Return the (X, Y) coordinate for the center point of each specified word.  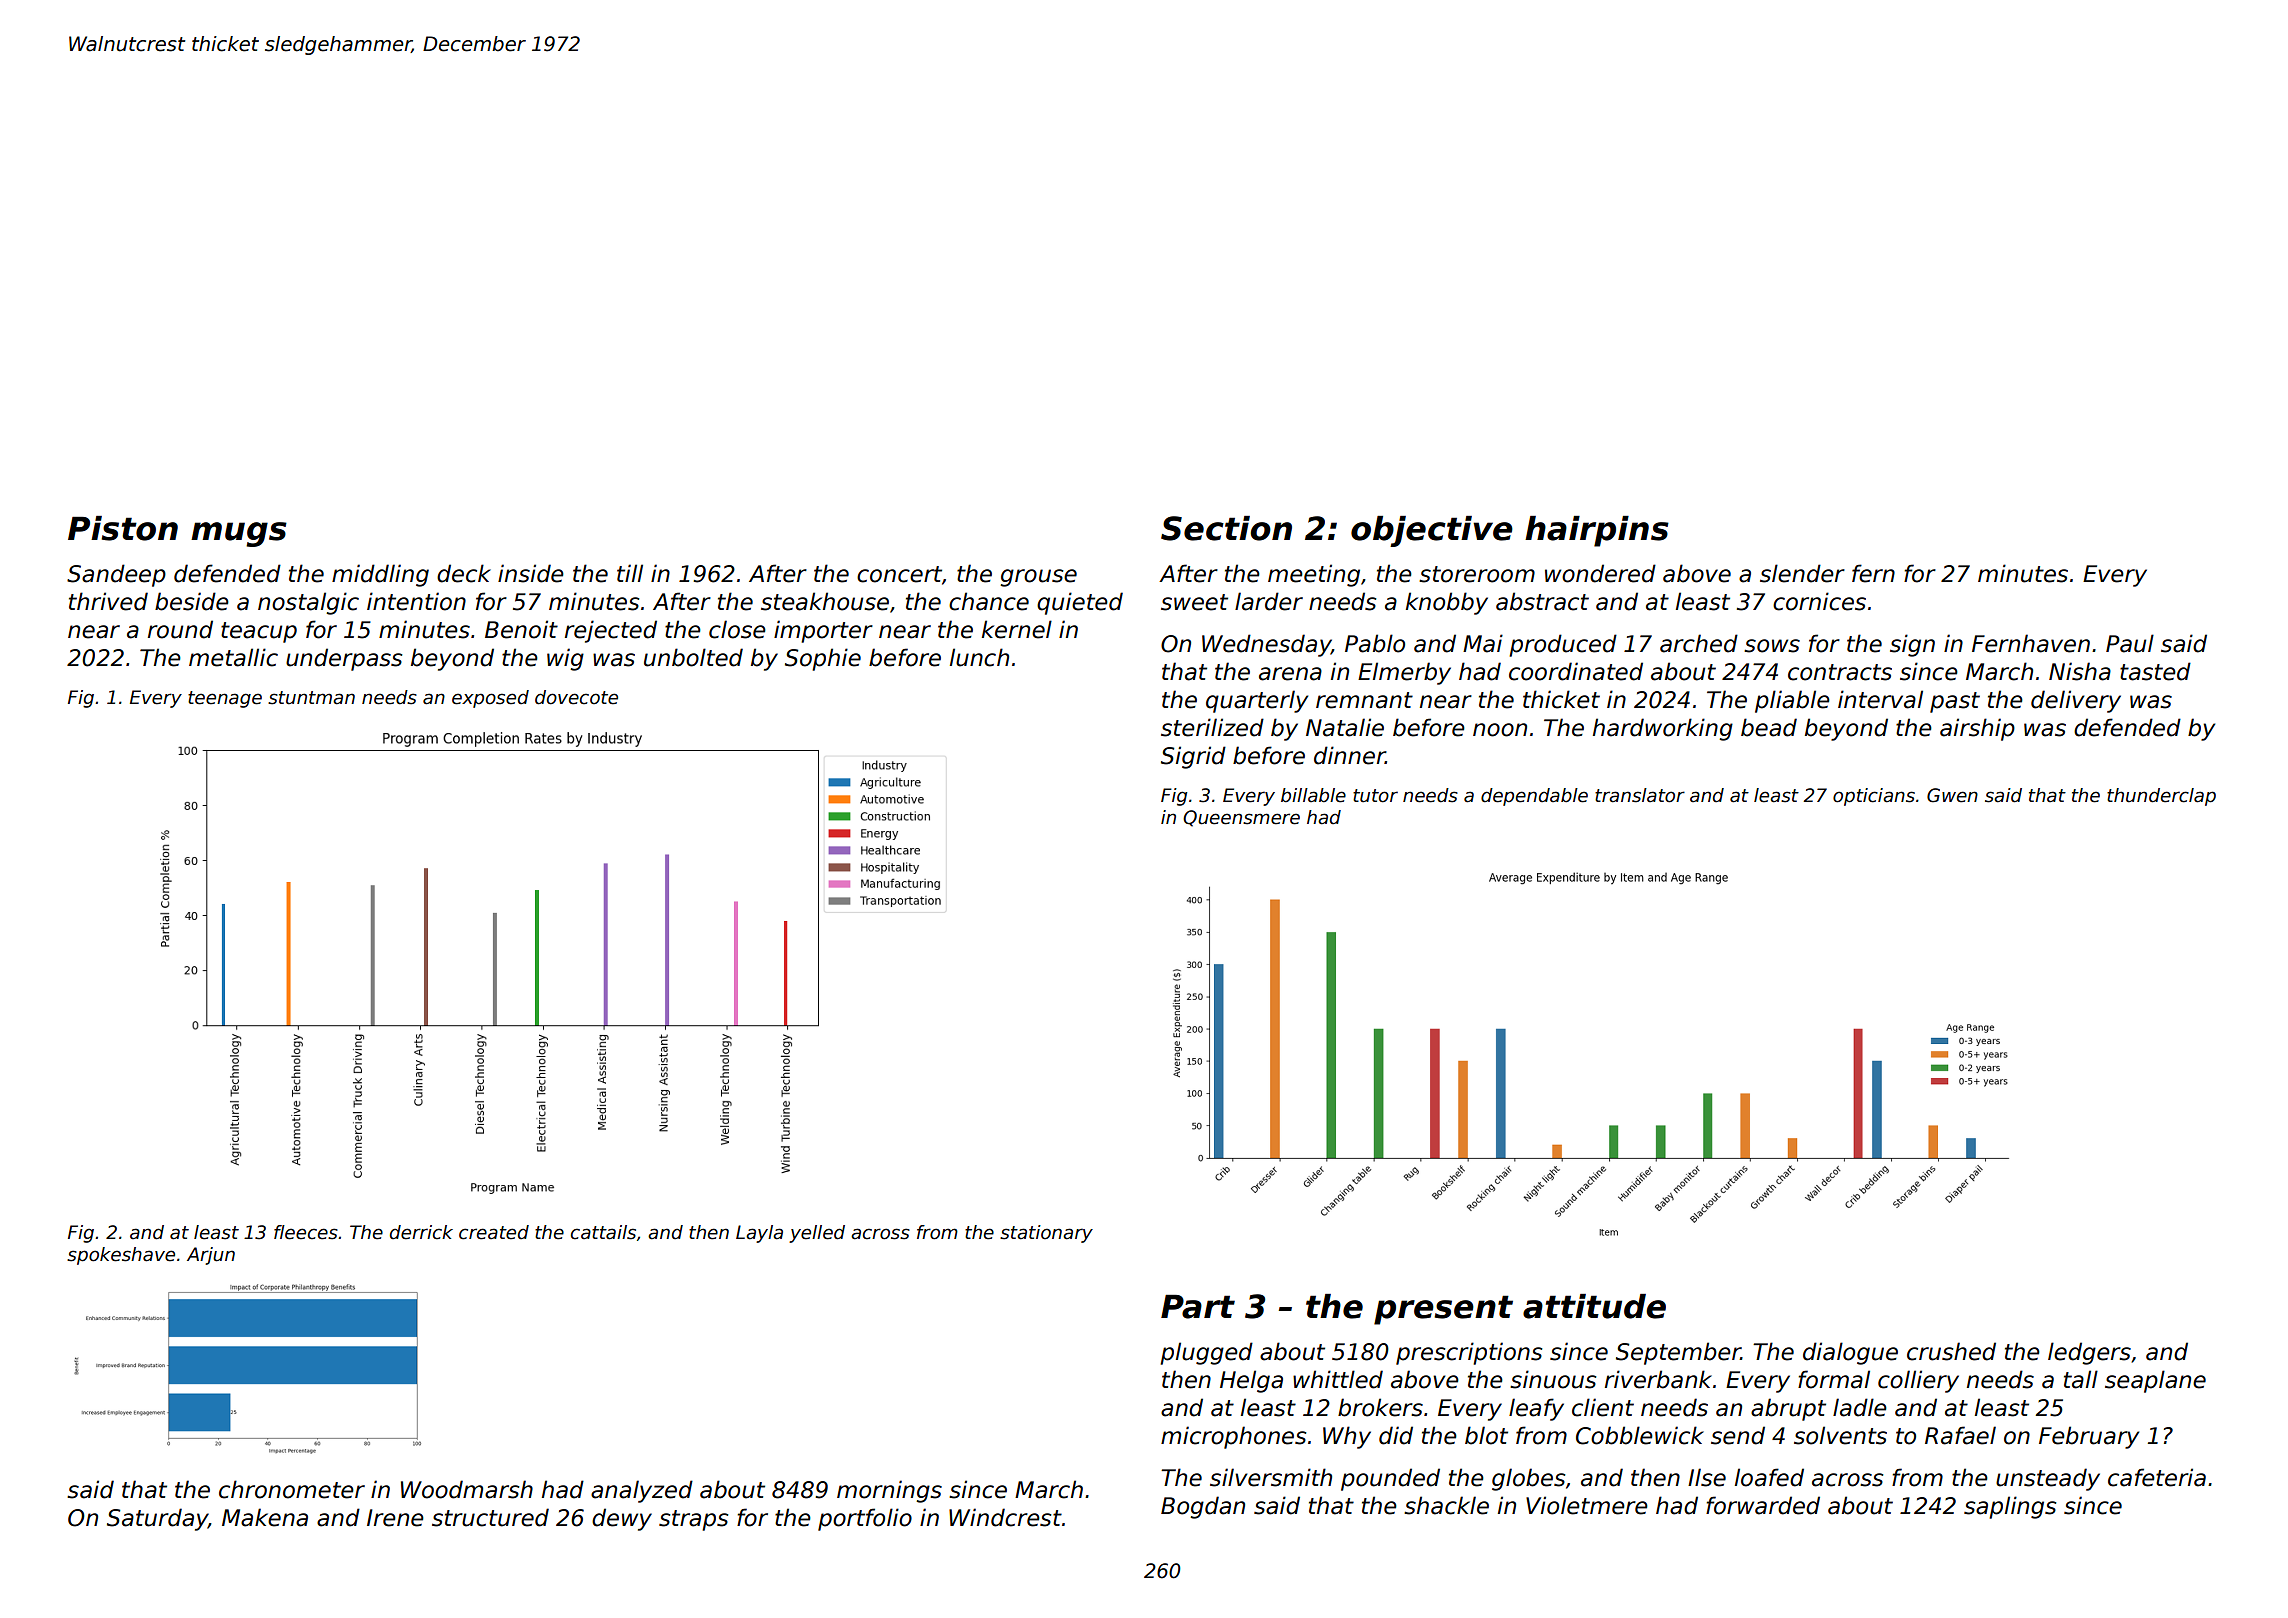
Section (1226, 528)
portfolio (865, 1519)
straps (693, 1520)
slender (1802, 573)
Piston (123, 528)
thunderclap (2161, 797)
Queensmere (1241, 818)
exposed (490, 699)
